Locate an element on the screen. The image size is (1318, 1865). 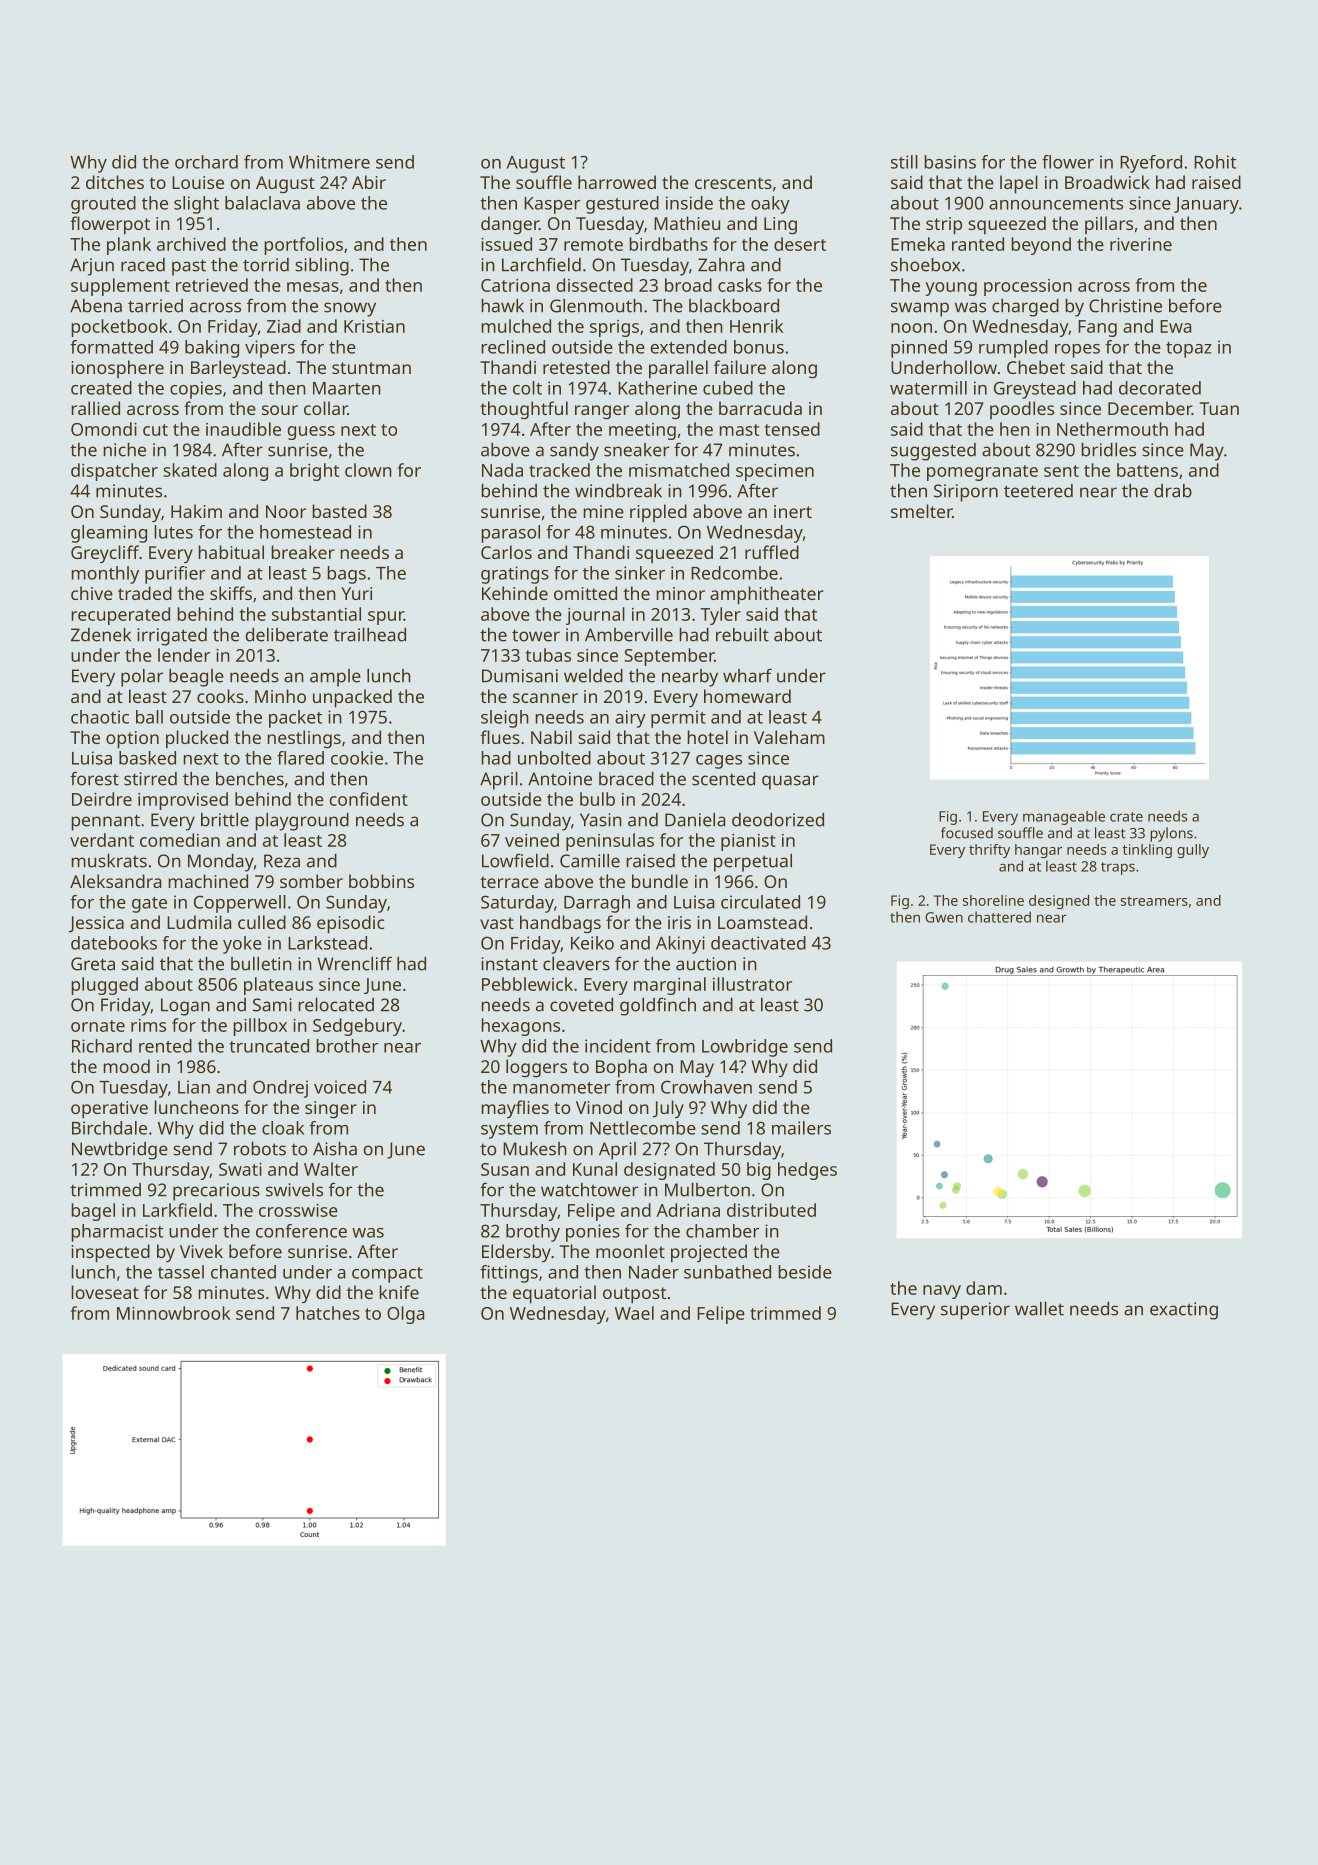
crate is located at coordinates (1126, 817).
